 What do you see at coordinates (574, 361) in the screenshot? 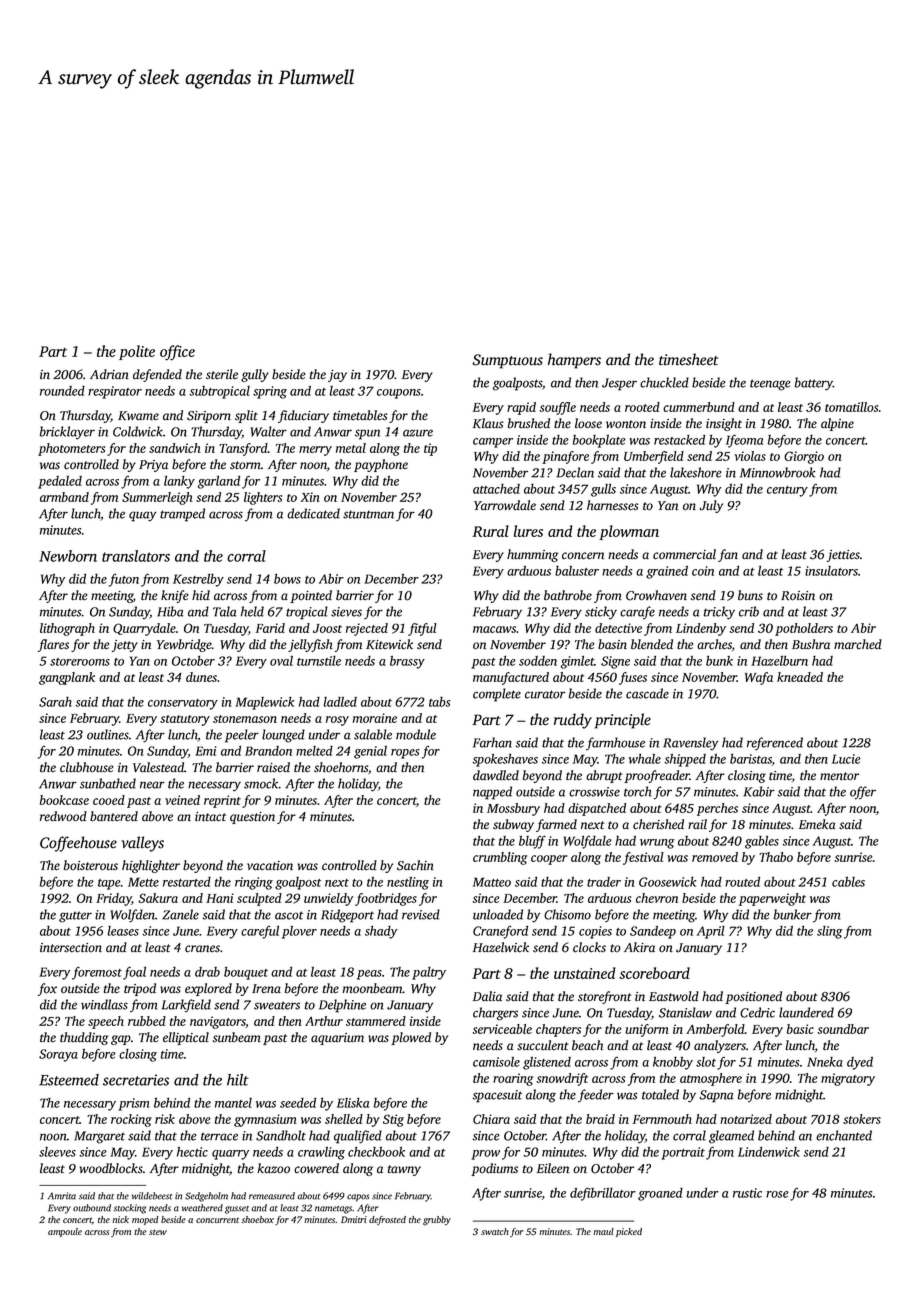
I see `hampers` at bounding box center [574, 361].
